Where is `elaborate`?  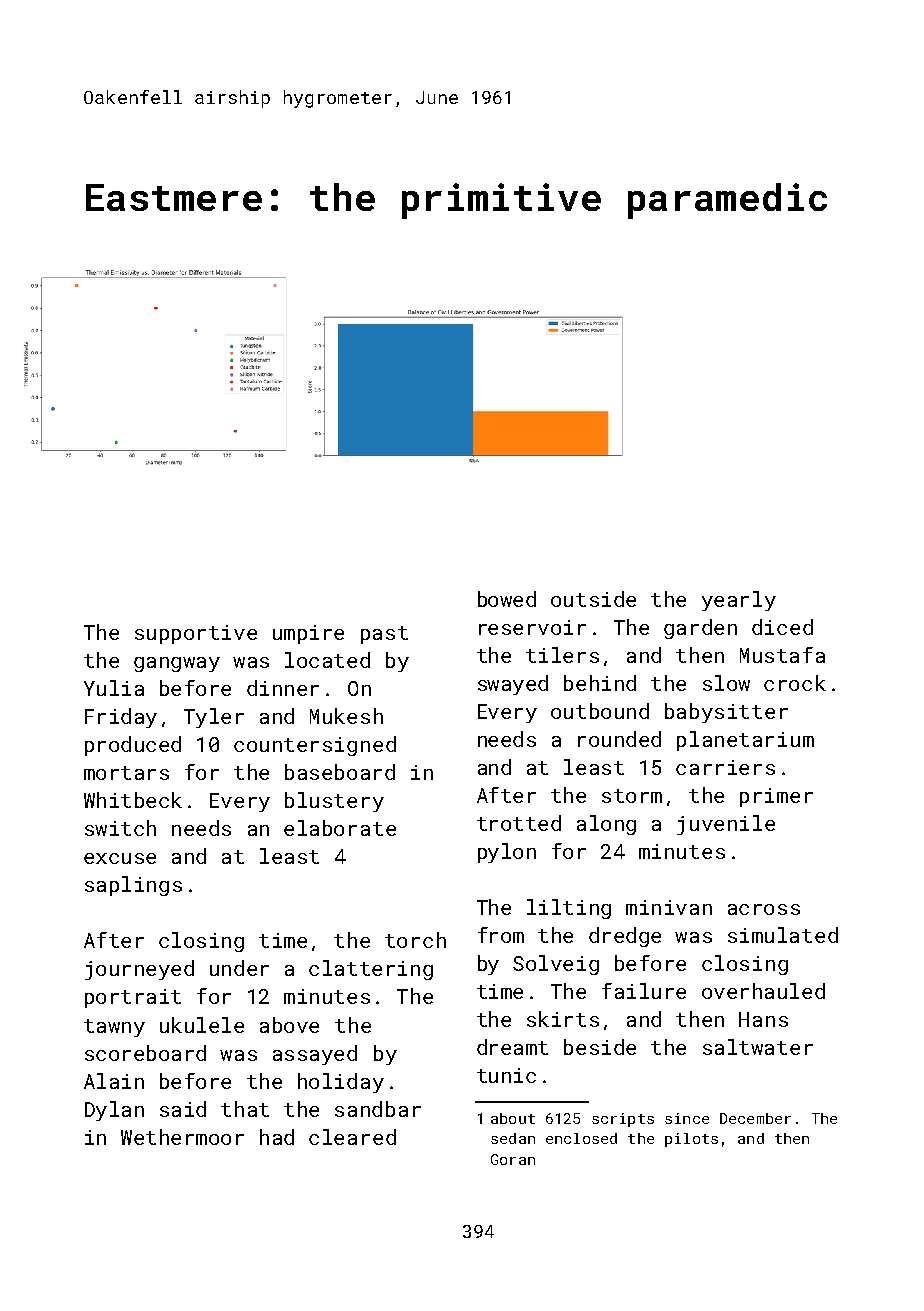
elaborate is located at coordinates (340, 828).
